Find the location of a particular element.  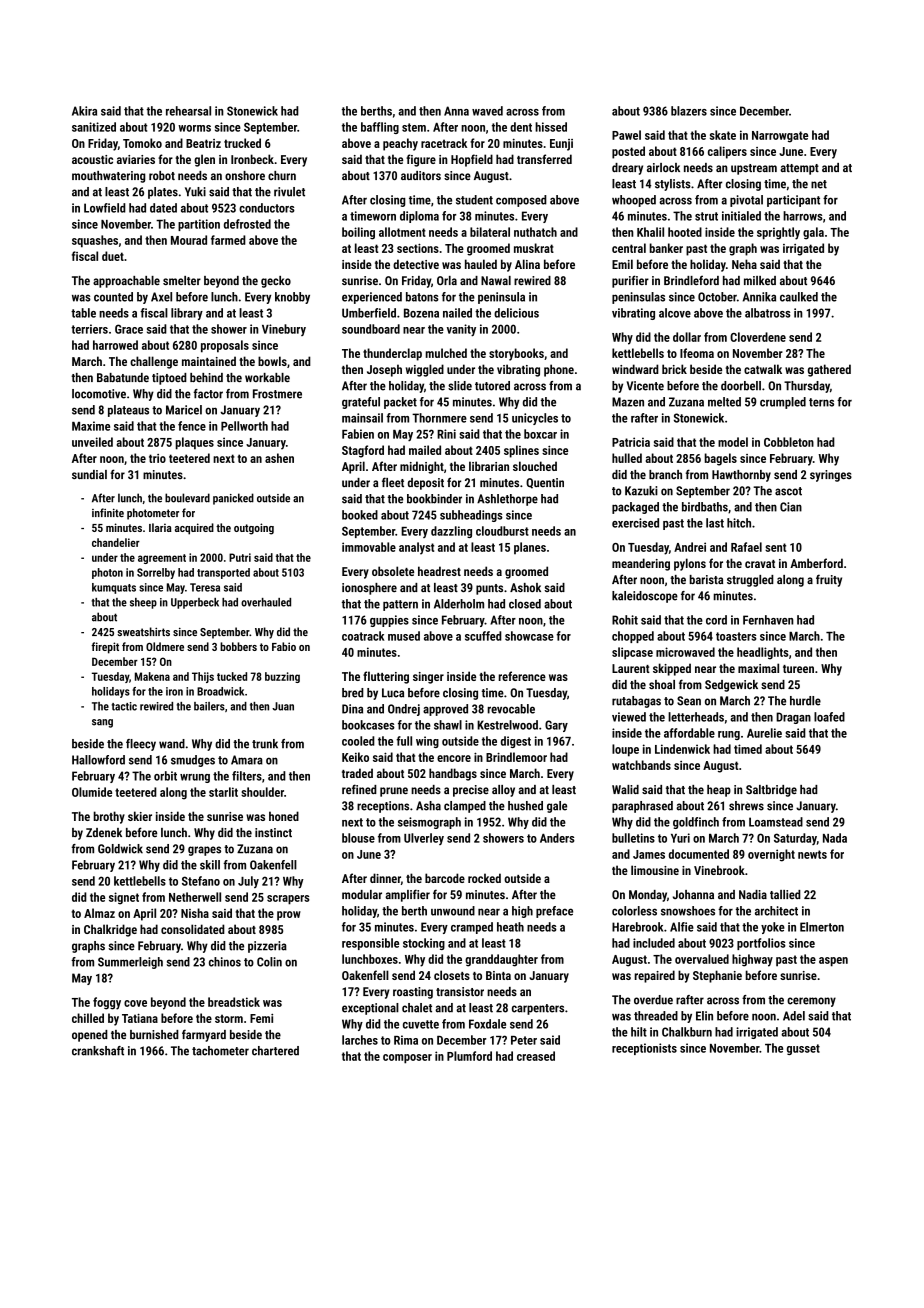

Emil is located at coordinates (622, 264).
